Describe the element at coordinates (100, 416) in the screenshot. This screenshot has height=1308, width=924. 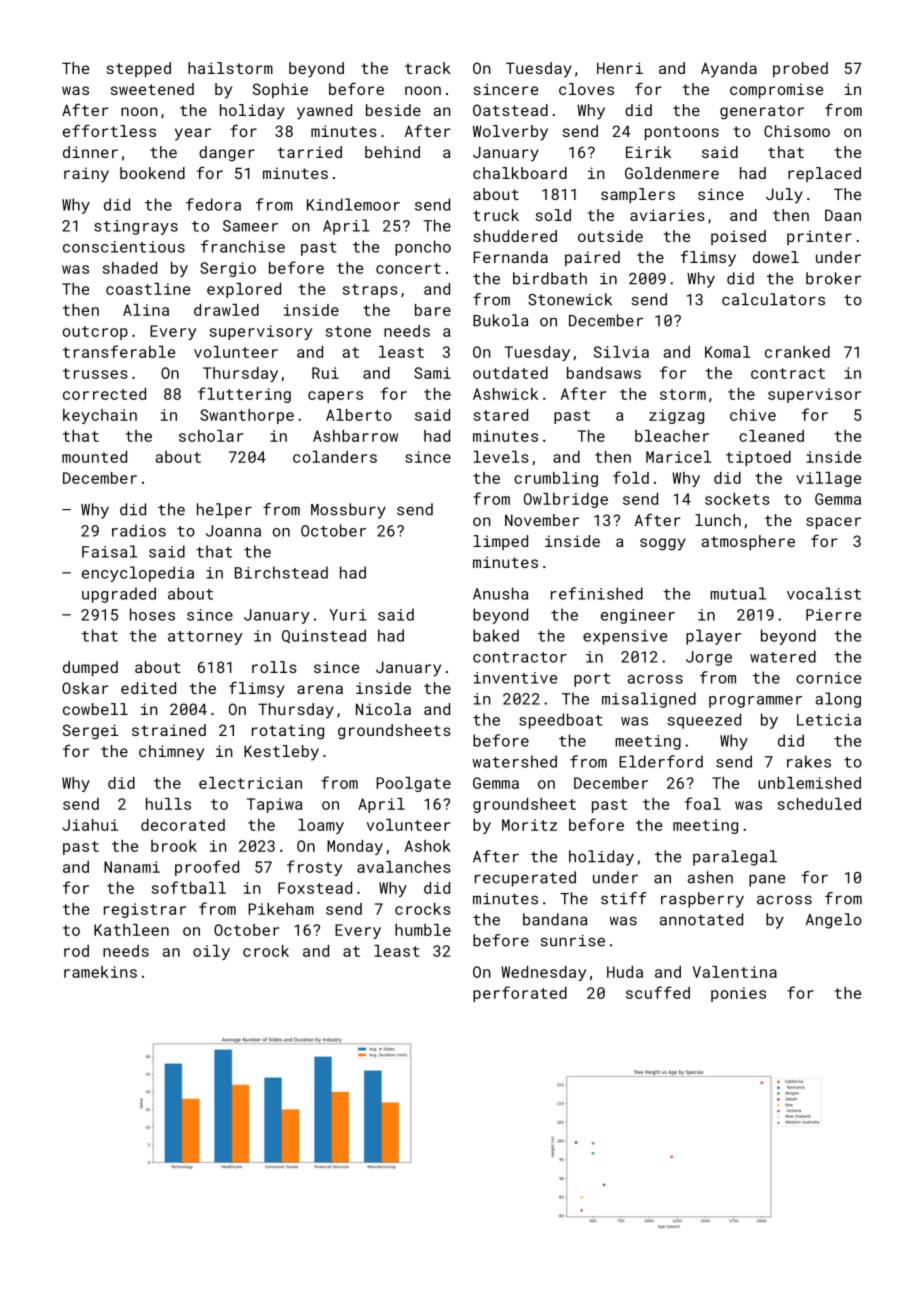
I see `keychain` at that location.
